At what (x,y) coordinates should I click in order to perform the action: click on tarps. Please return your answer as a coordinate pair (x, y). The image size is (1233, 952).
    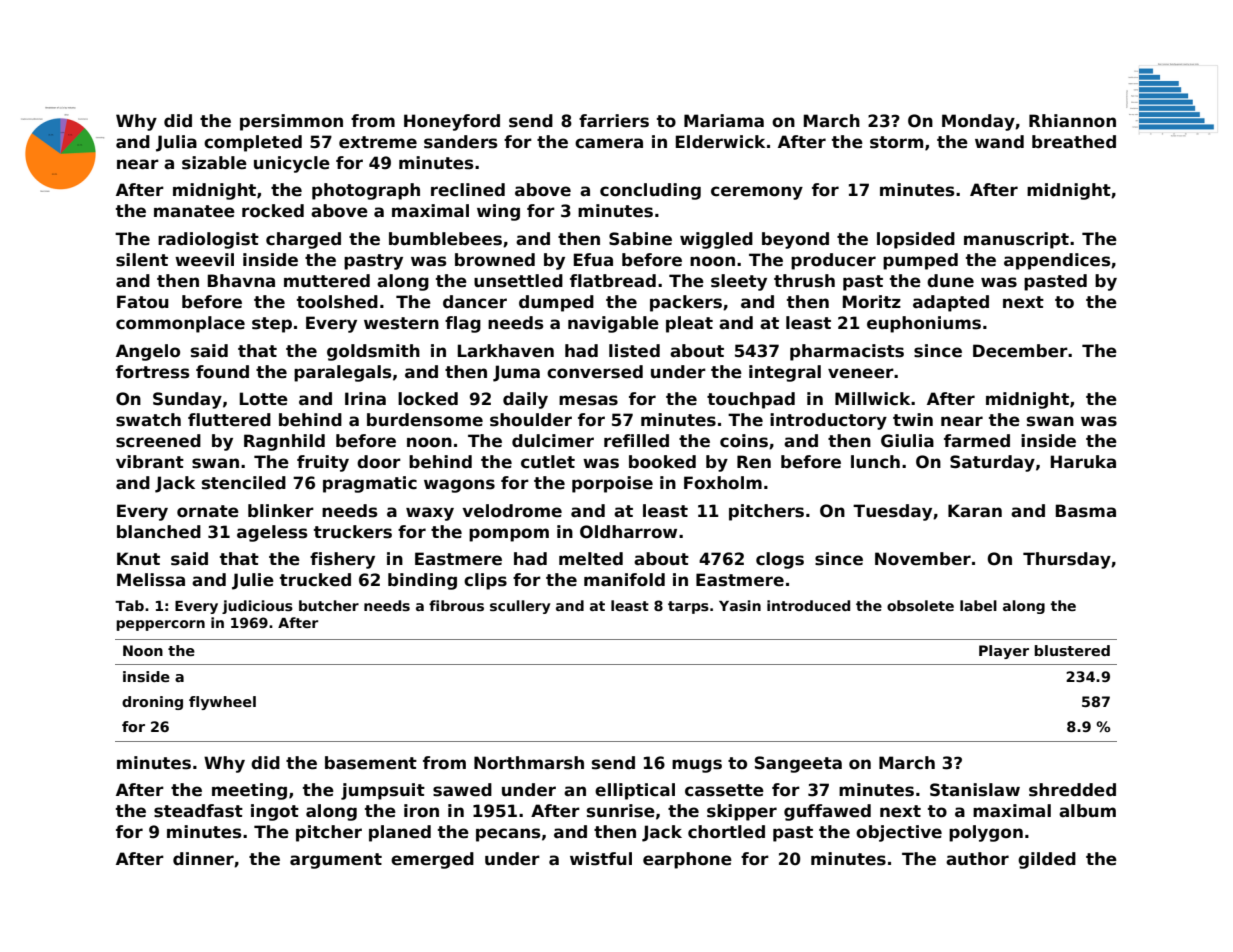
    Looking at the image, I should click on (688, 607).
